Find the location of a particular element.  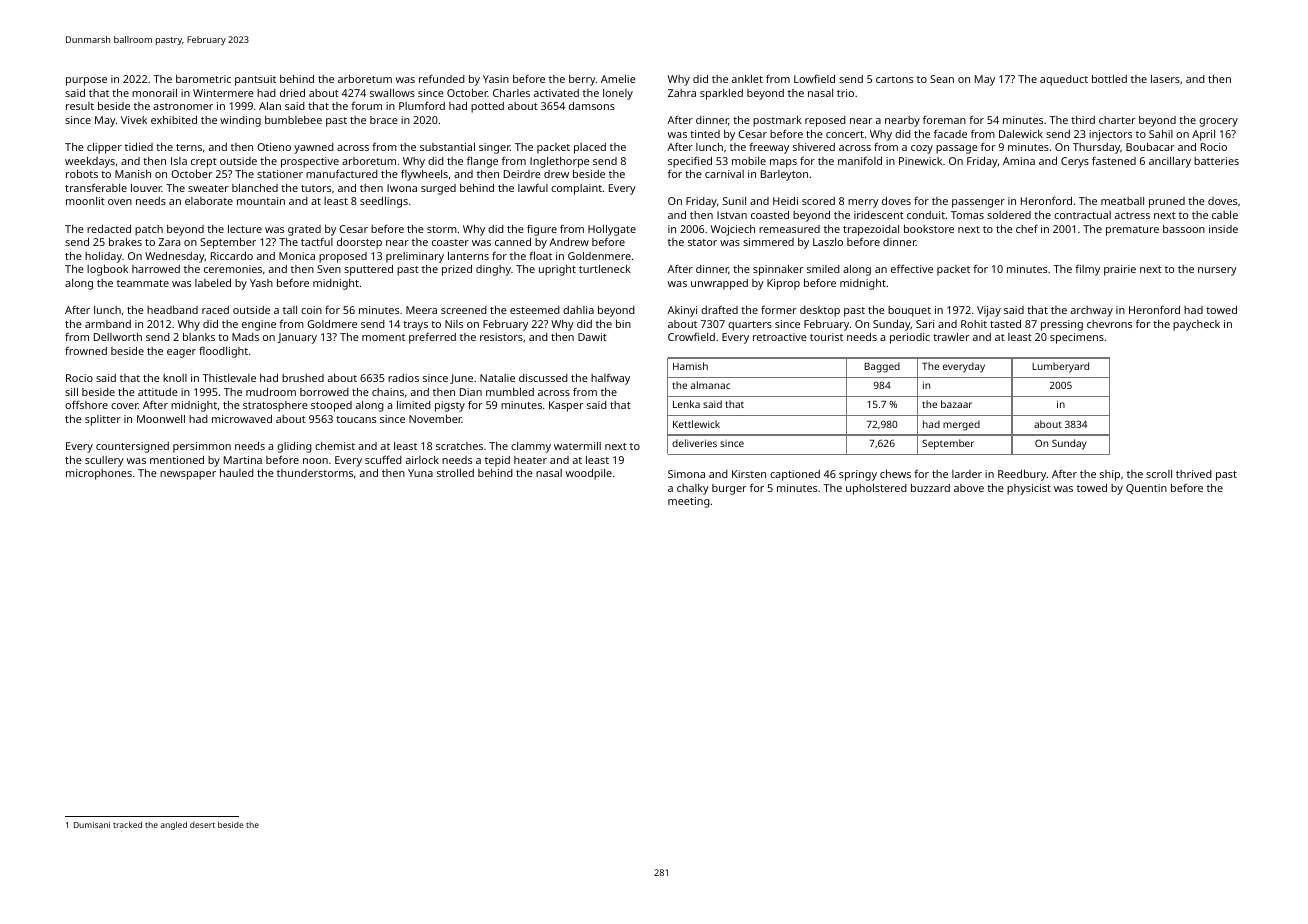

batteries is located at coordinates (1216, 161).
